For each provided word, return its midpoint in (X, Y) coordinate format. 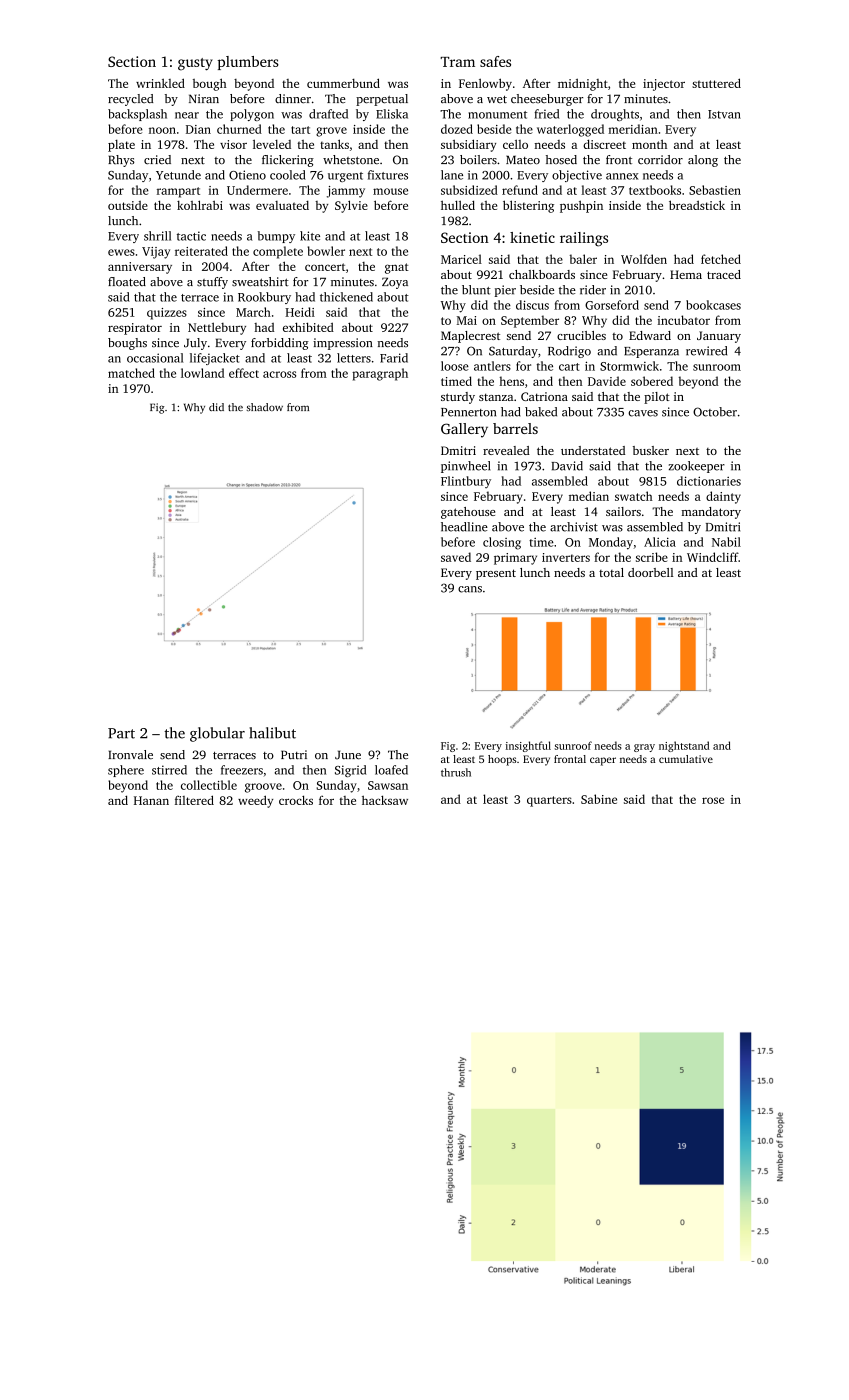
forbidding (280, 344)
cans (470, 589)
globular (217, 734)
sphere (126, 771)
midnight (583, 84)
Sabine (599, 799)
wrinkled (160, 83)
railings (584, 239)
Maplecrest (470, 337)
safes (495, 61)
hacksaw (385, 800)
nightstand (684, 746)
